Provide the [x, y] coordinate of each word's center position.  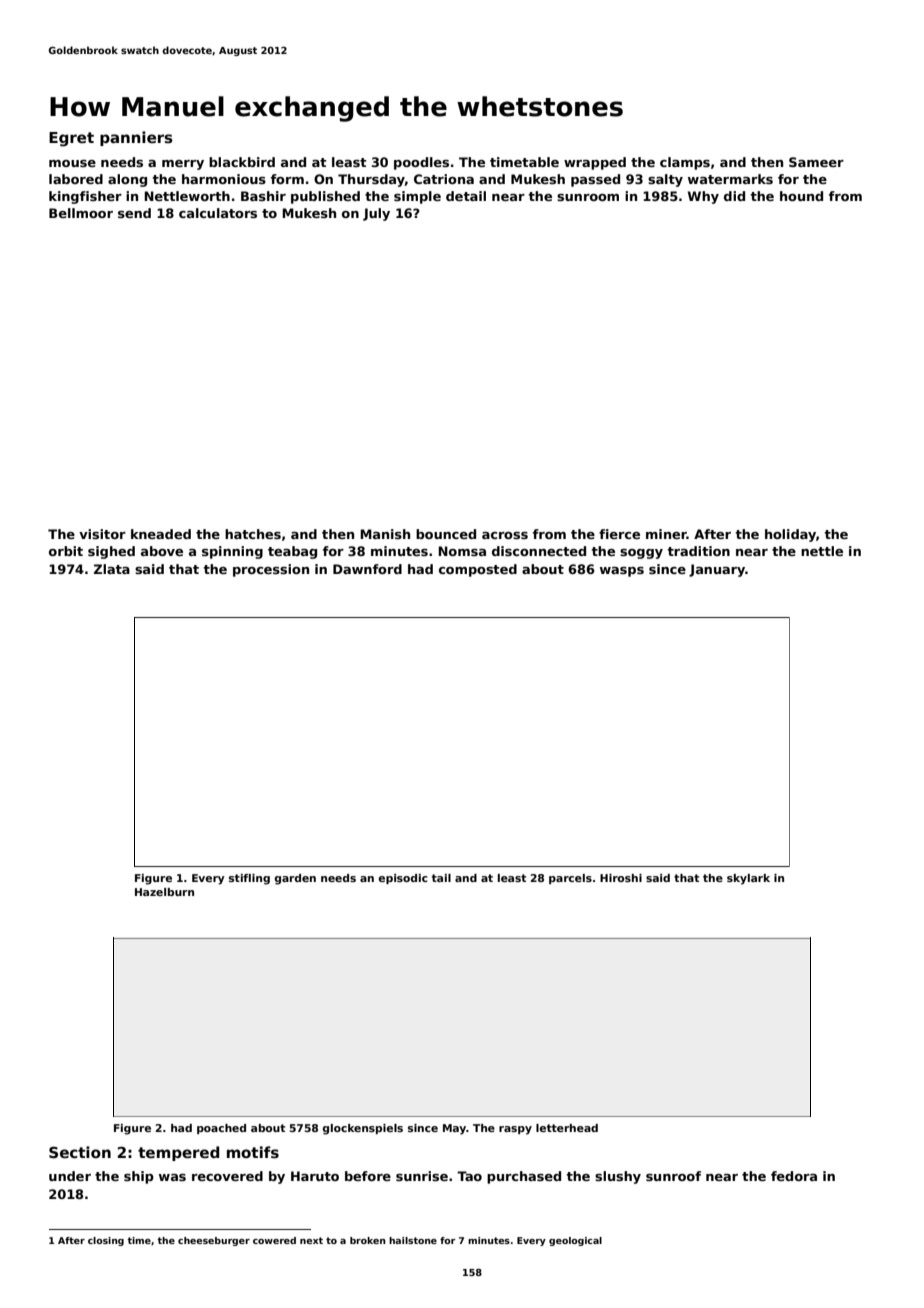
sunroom [588, 197]
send [134, 213]
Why [703, 197]
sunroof [673, 1176]
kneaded [161, 534]
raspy [515, 1130]
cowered [274, 1240]
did [734, 196]
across [505, 535]
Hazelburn [164, 892]
